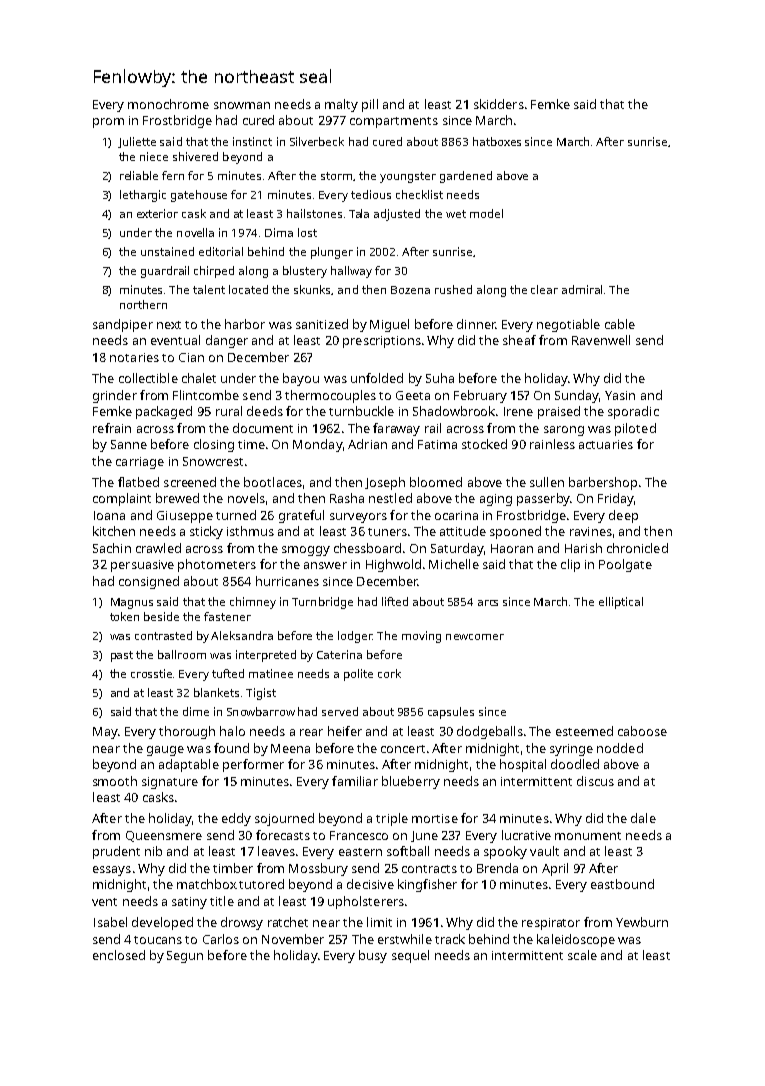 The height and width of the image is (1086, 765). Describe the element at coordinates (486, 213) in the image. I see `model` at that location.
